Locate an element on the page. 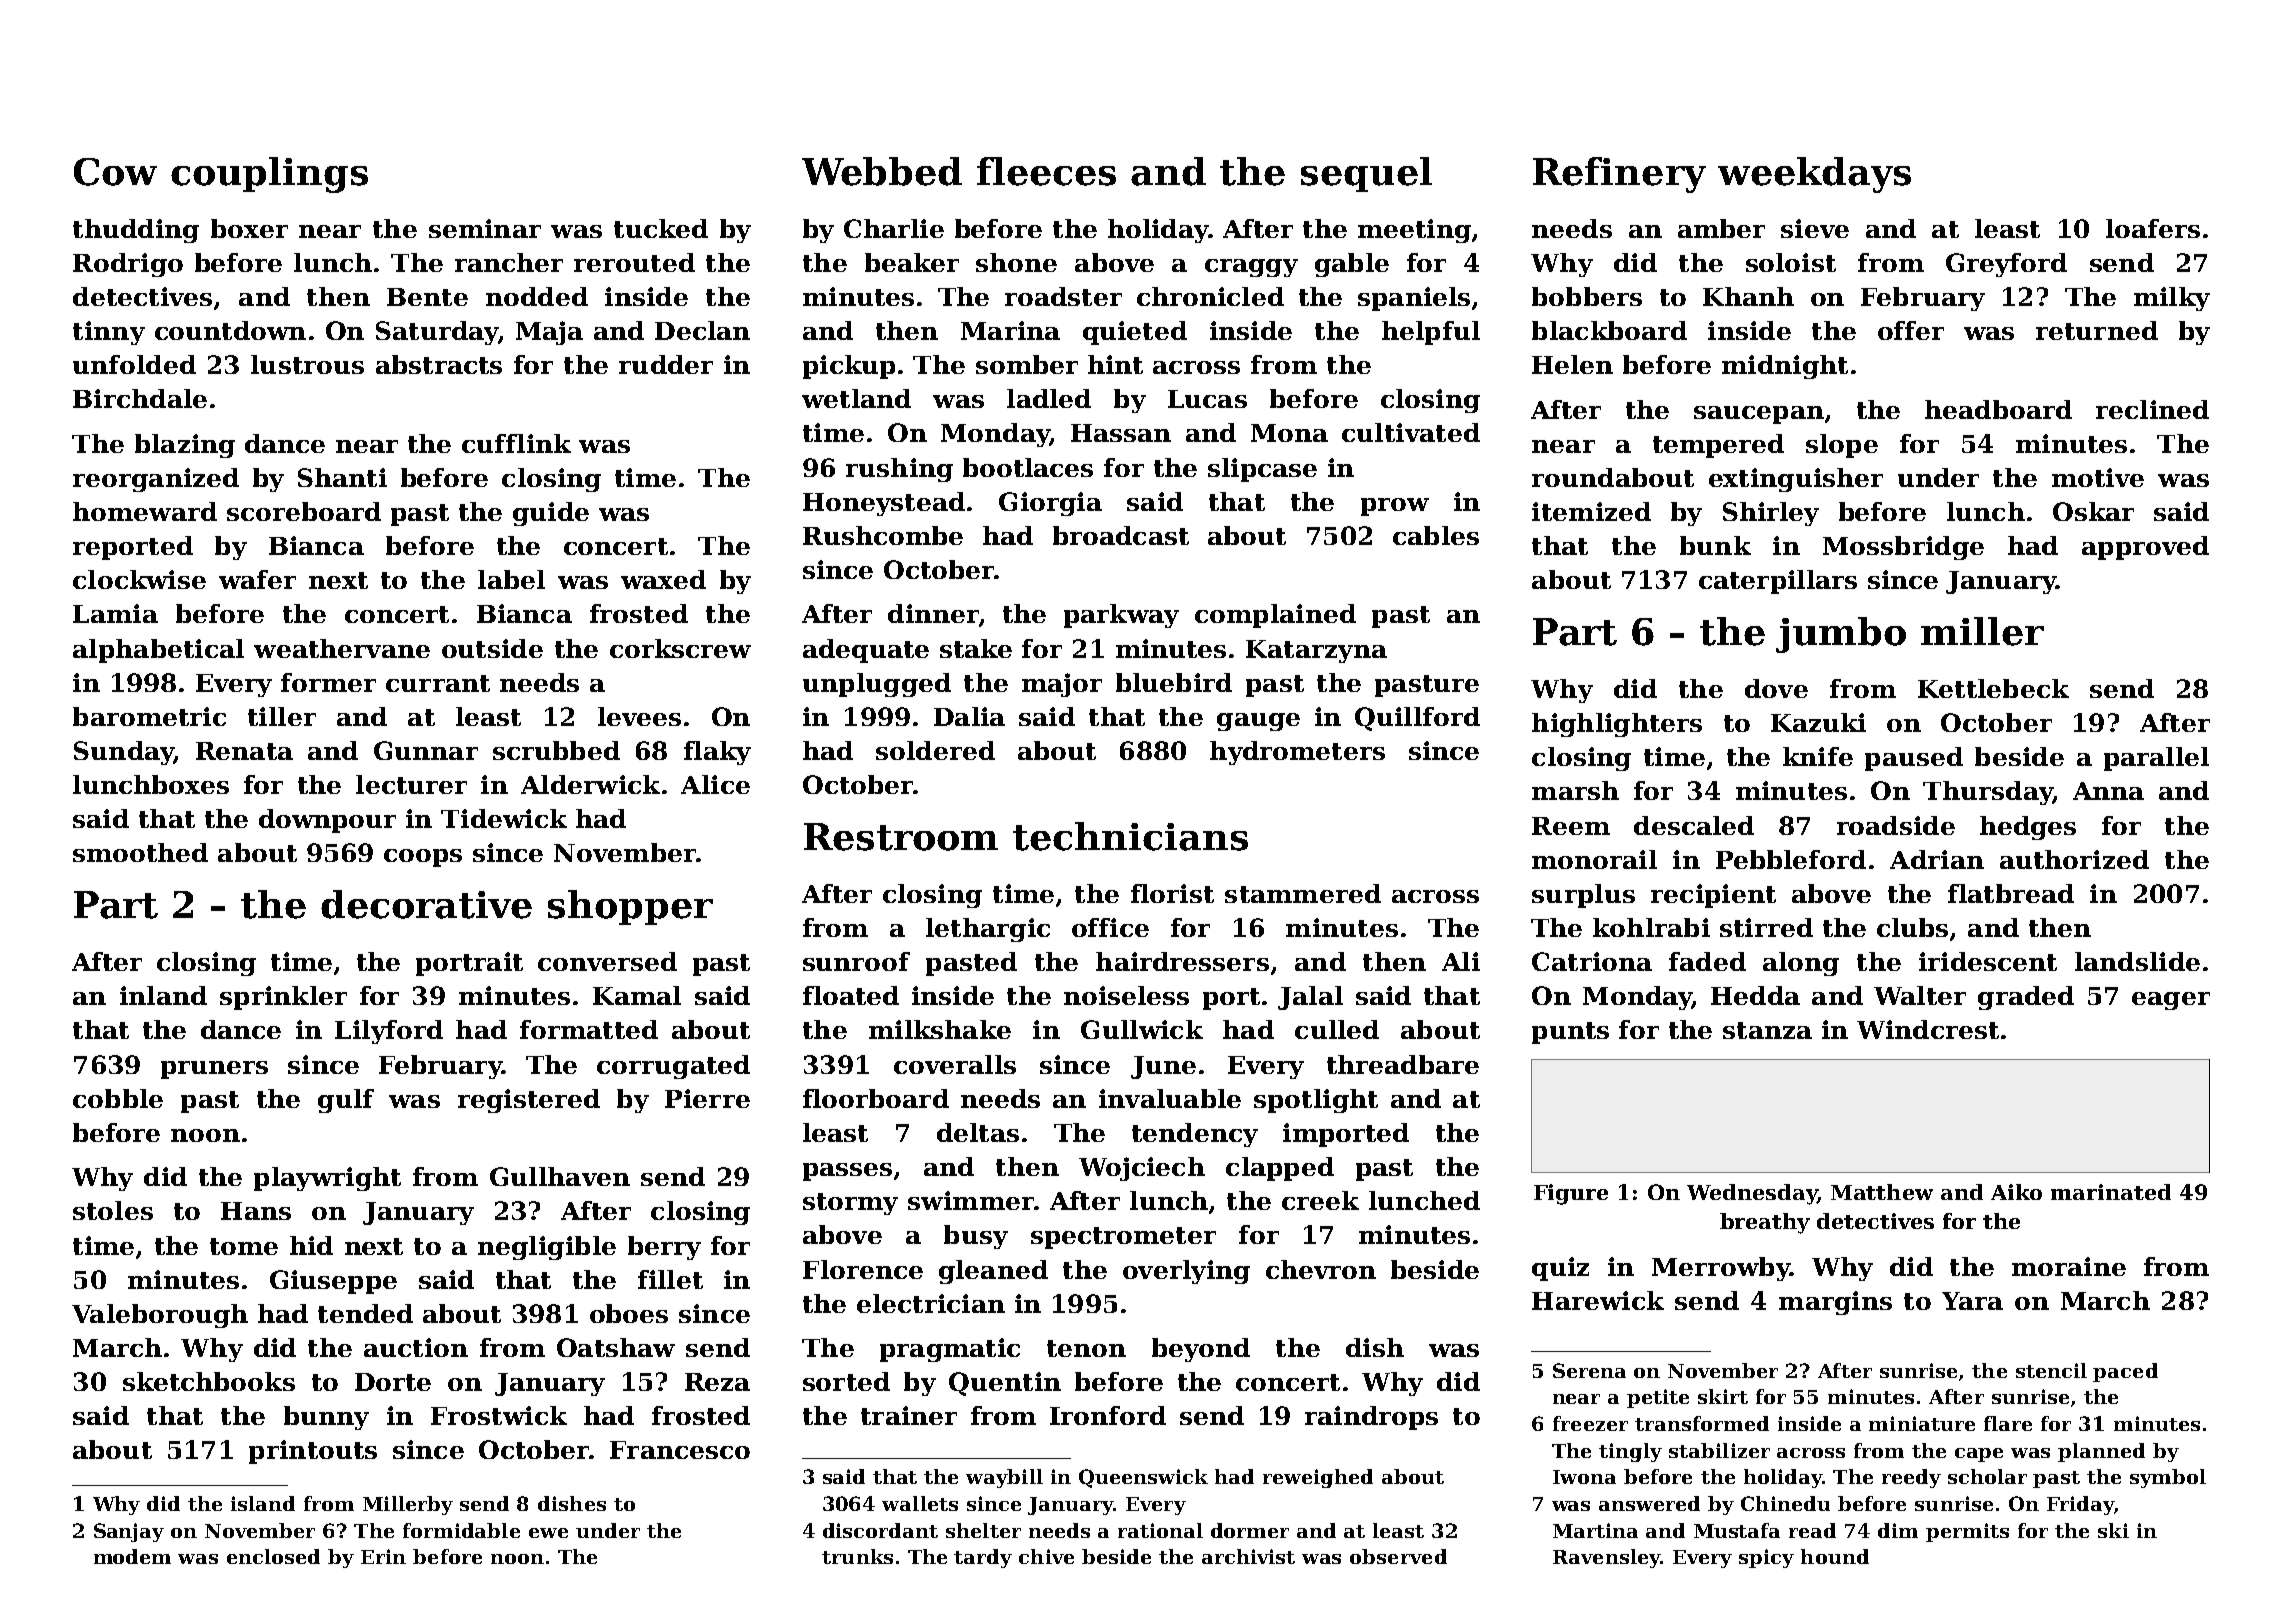 The height and width of the document is (1614, 2282). dove is located at coordinates (1776, 688).
